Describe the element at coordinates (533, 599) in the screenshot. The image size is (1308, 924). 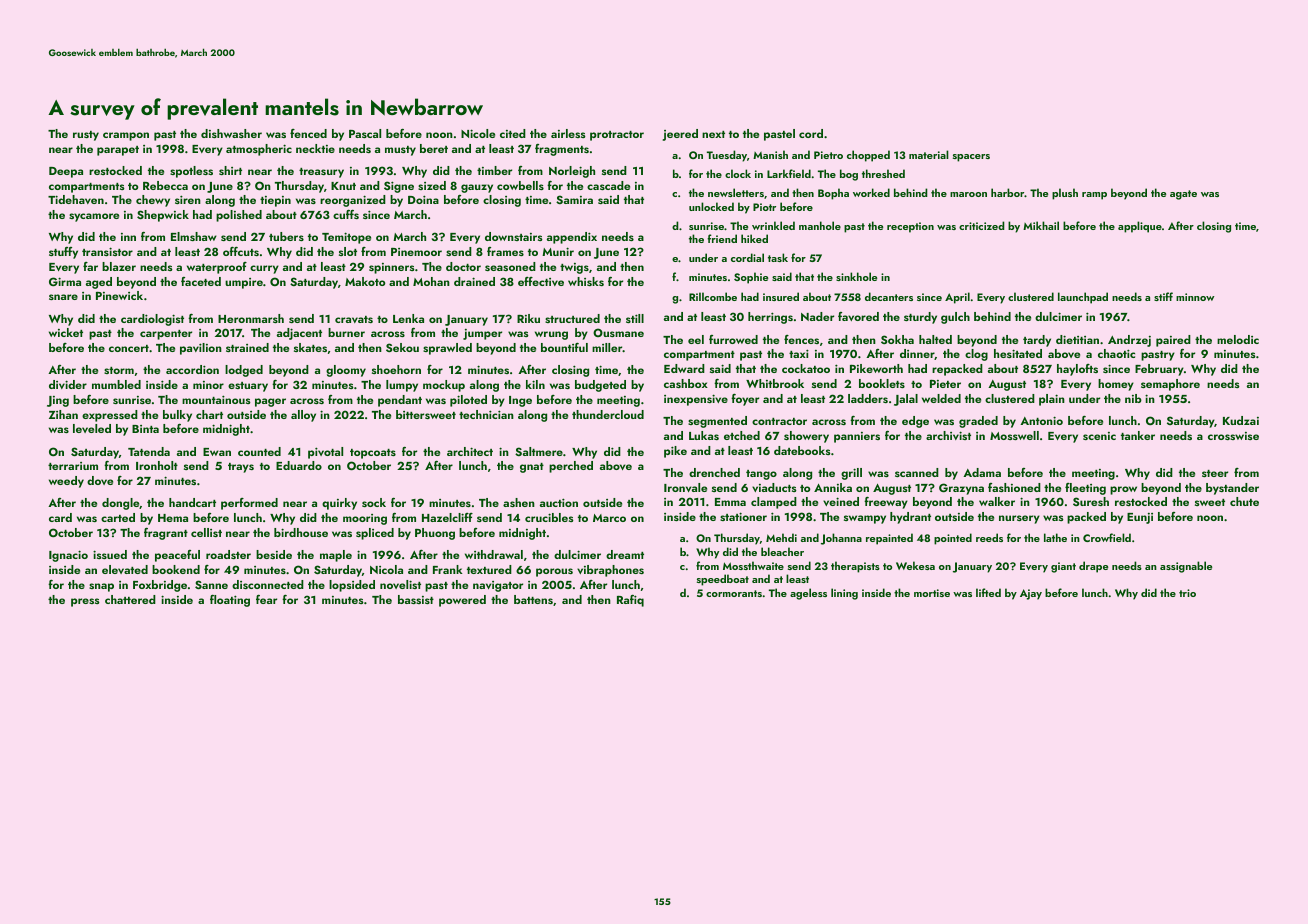
I see `battens` at that location.
